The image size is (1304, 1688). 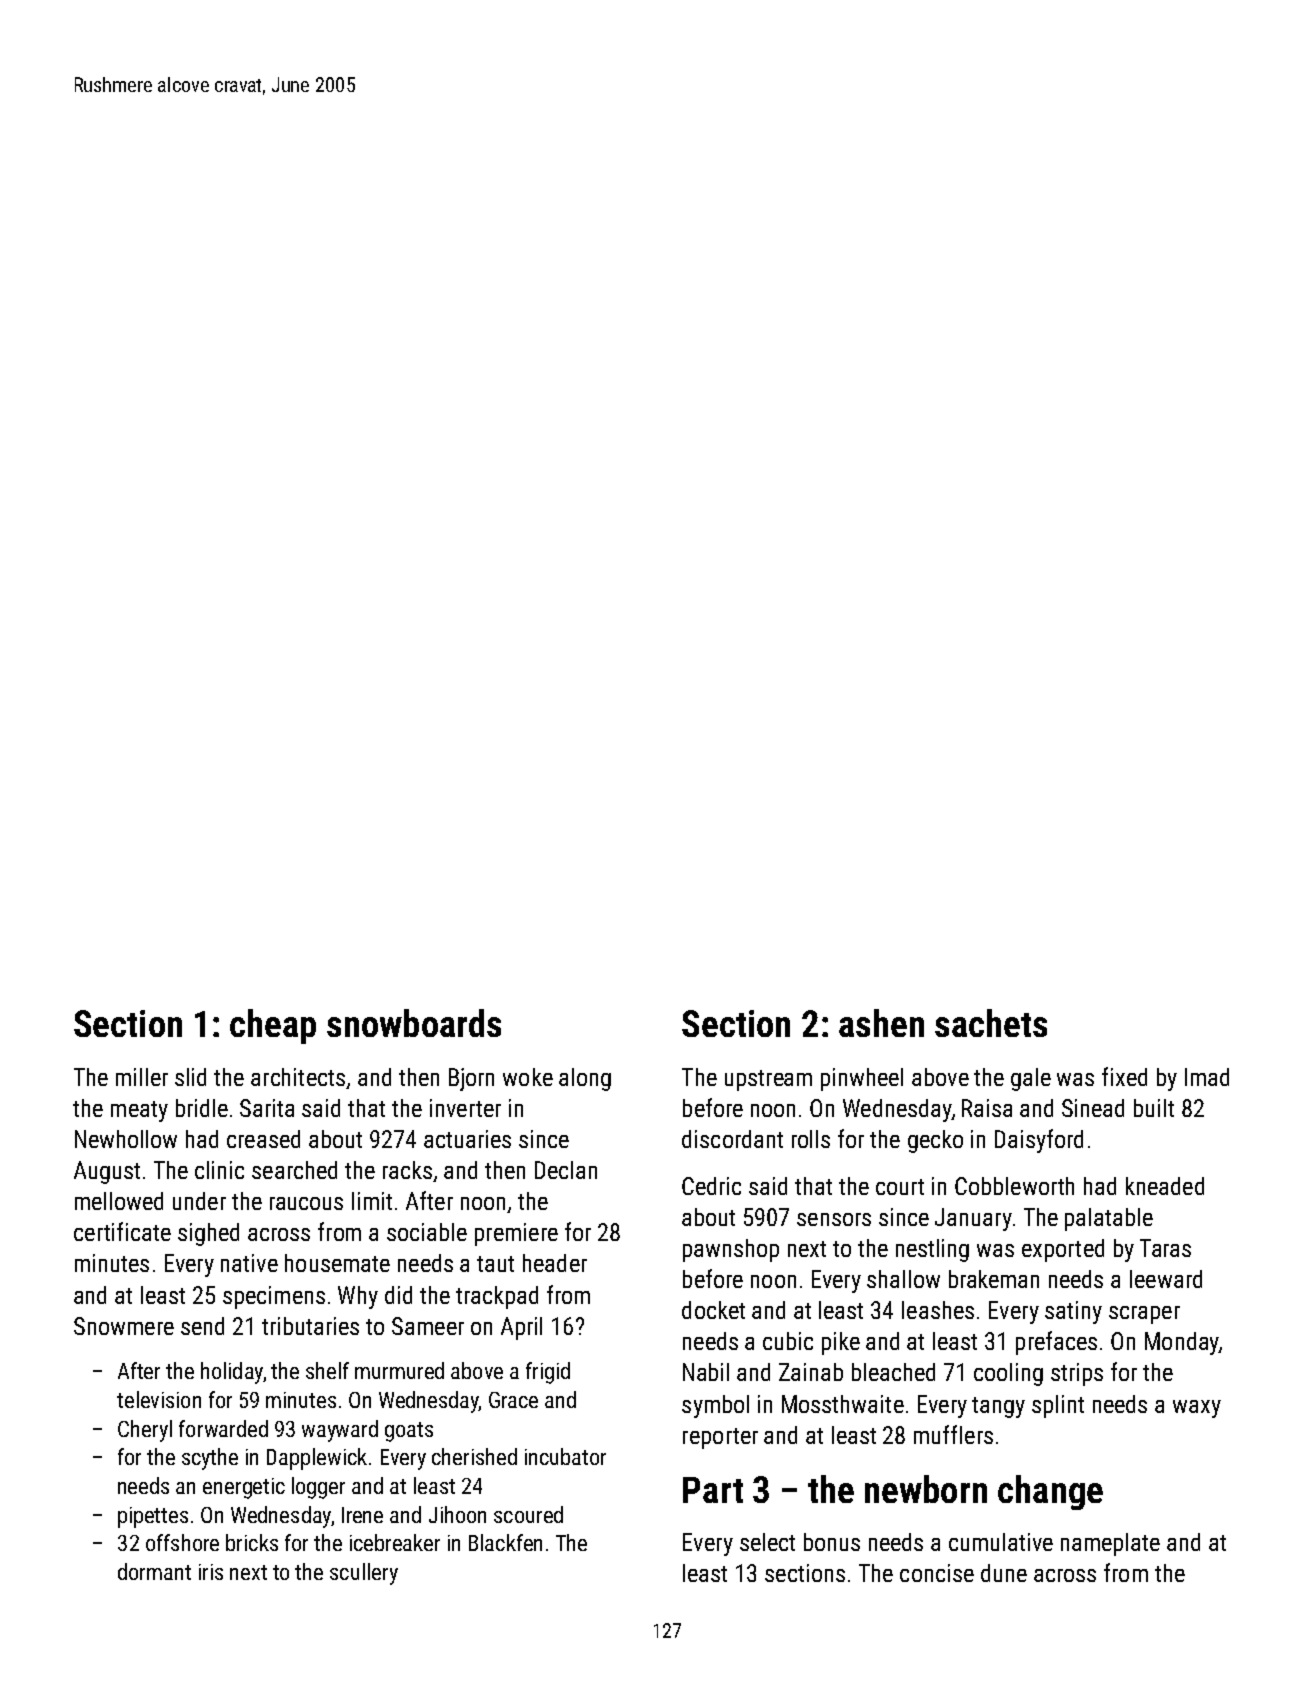 I want to click on Monday, so click(x=1182, y=1343).
